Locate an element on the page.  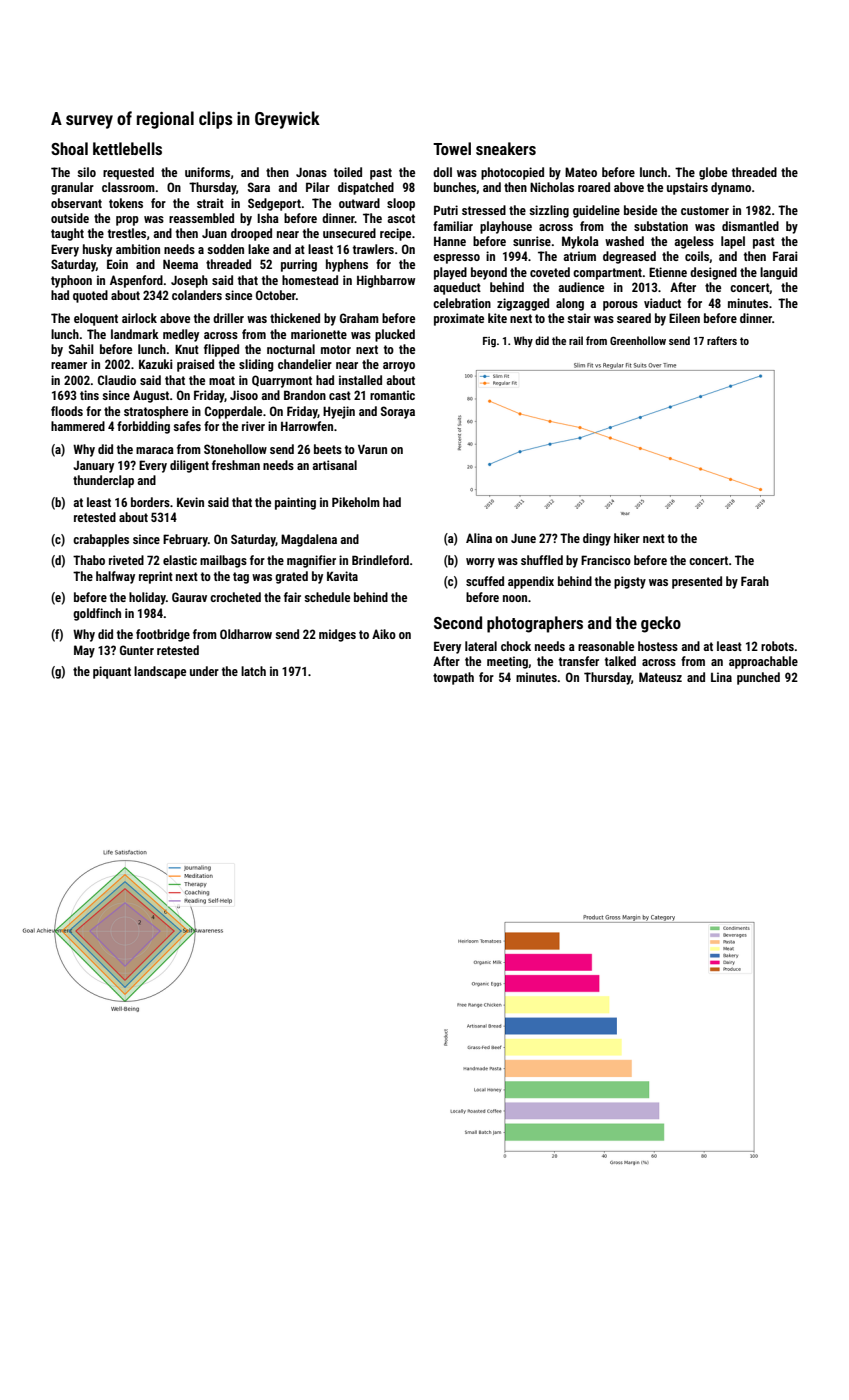
Towel is located at coordinates (452, 148).
